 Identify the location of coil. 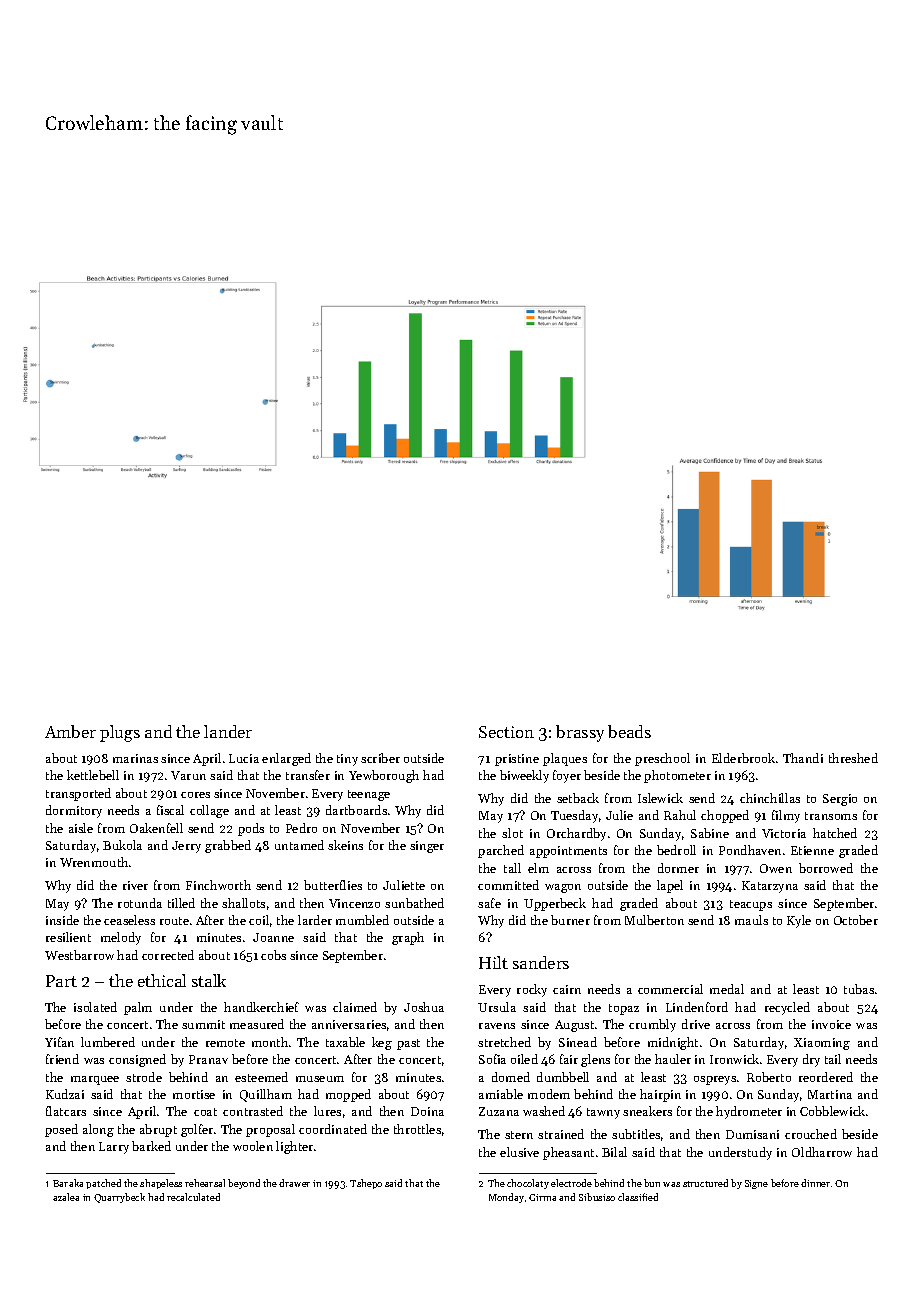
(259, 920).
